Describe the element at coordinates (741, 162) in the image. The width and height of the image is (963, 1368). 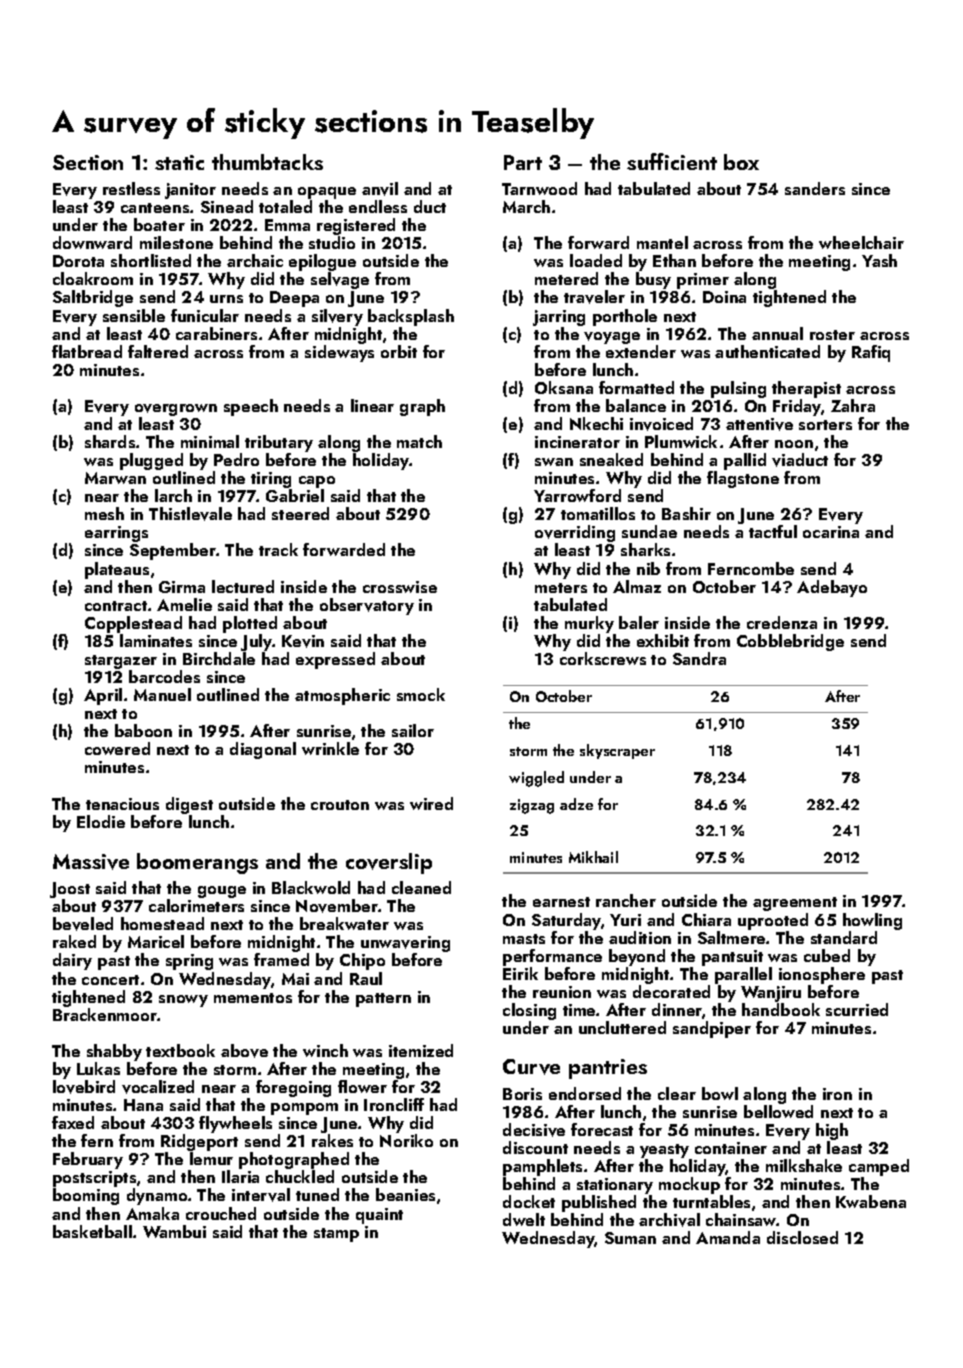
I see `box` at that location.
